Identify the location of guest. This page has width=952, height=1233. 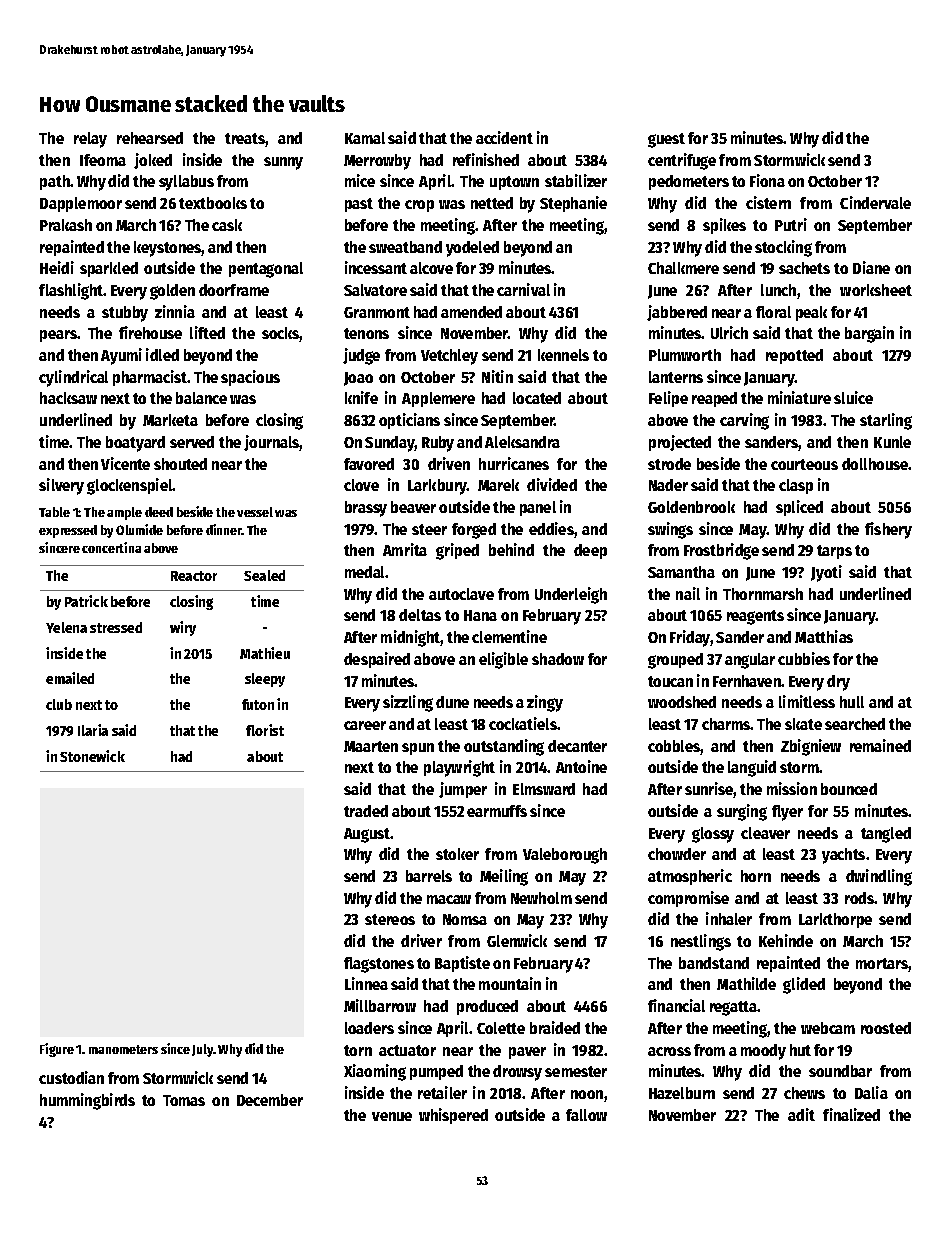
(666, 140).
